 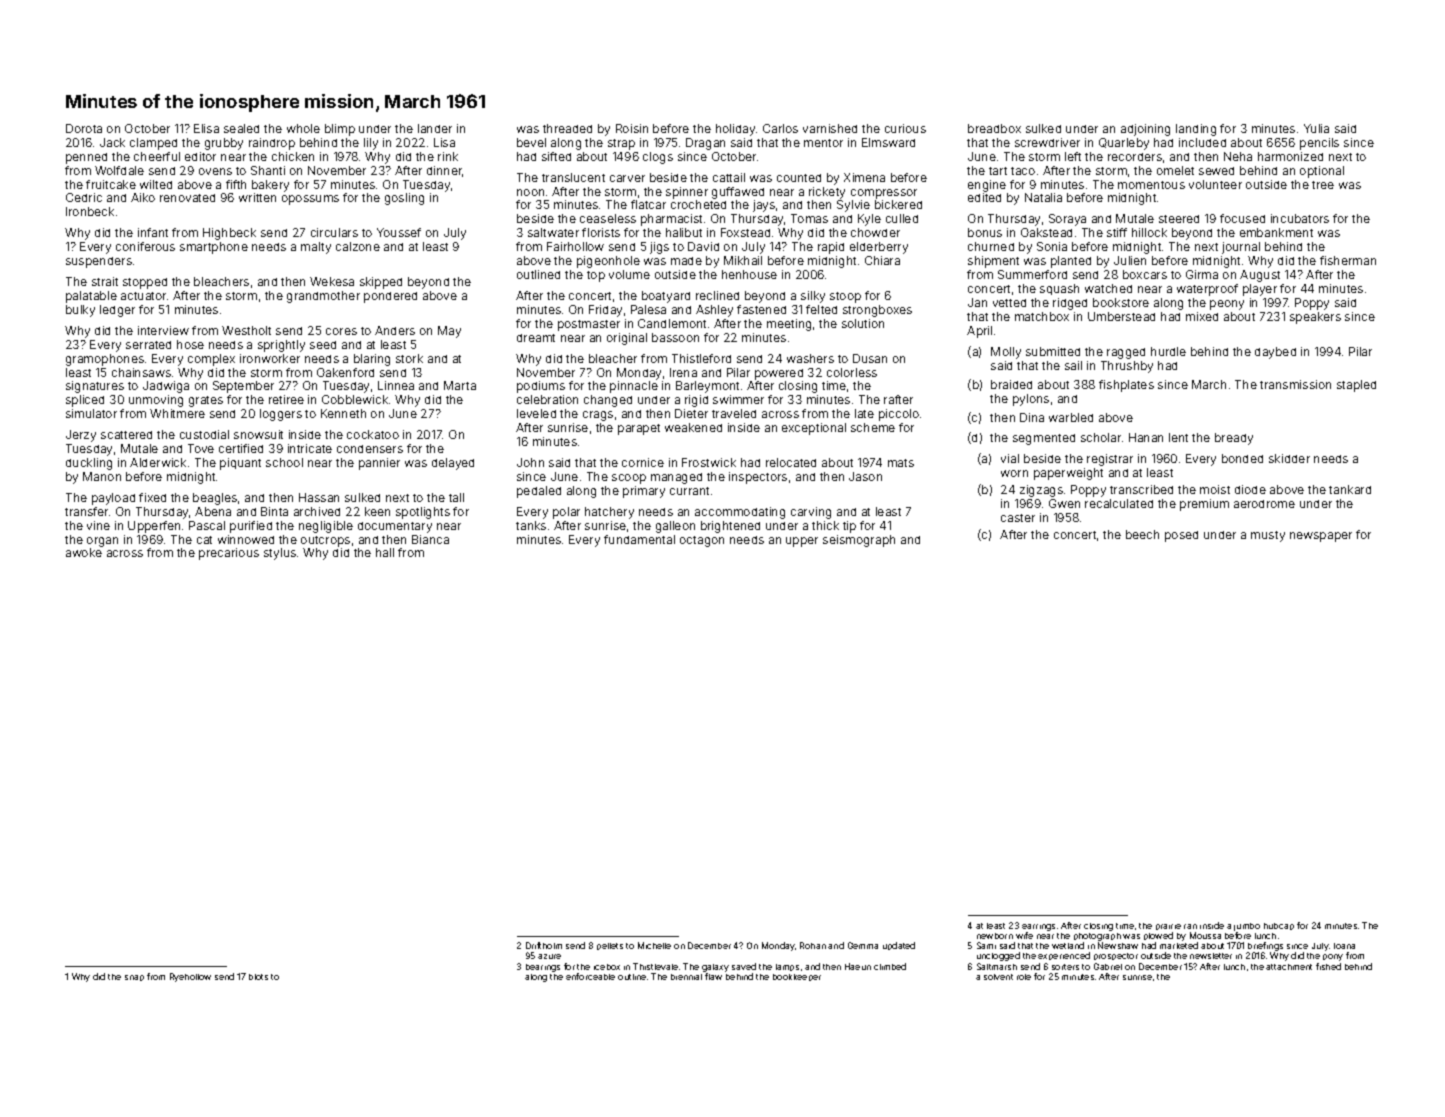 What do you see at coordinates (813, 945) in the screenshot?
I see `Rohan` at bounding box center [813, 945].
